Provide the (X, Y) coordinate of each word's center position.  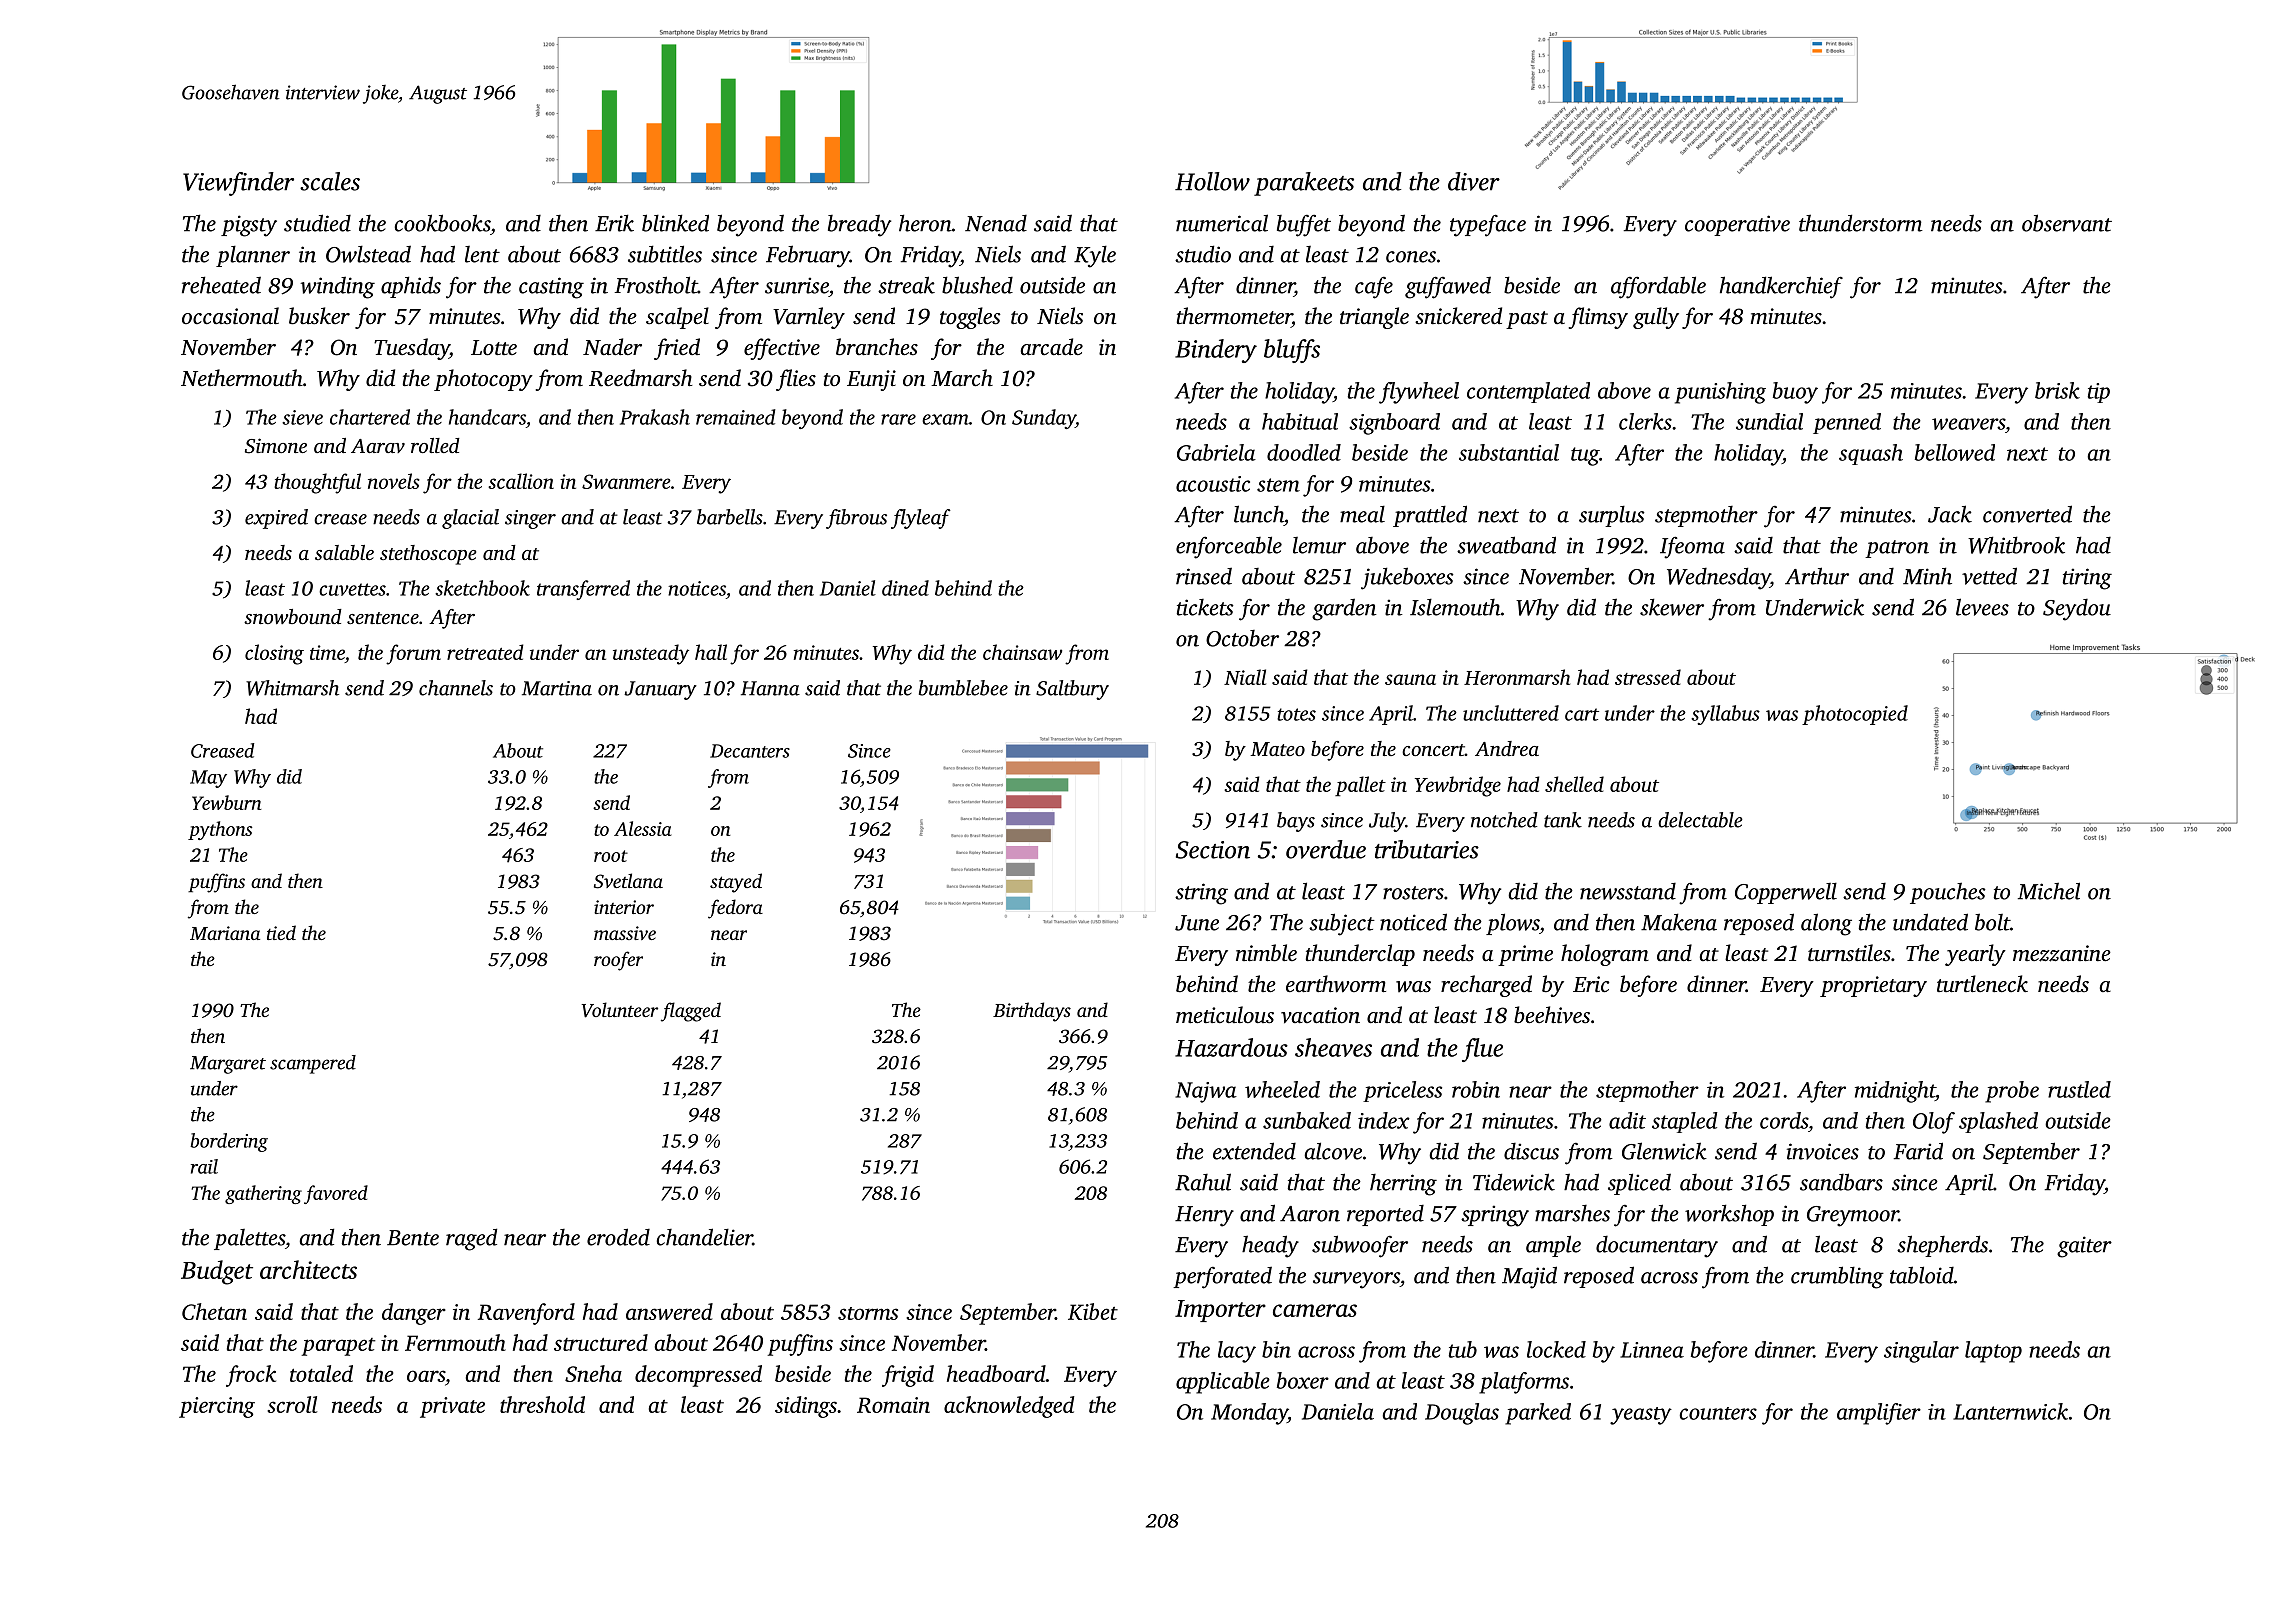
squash (1871, 454)
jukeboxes (1407, 578)
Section (1213, 850)
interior (624, 907)
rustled (2079, 1089)
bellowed (1955, 452)
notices (697, 588)
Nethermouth (242, 378)
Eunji (871, 380)
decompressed (698, 1376)
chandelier (705, 1237)
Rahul (1203, 1182)
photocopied (1855, 715)
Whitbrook (2016, 545)
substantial (1509, 452)
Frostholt (656, 285)
